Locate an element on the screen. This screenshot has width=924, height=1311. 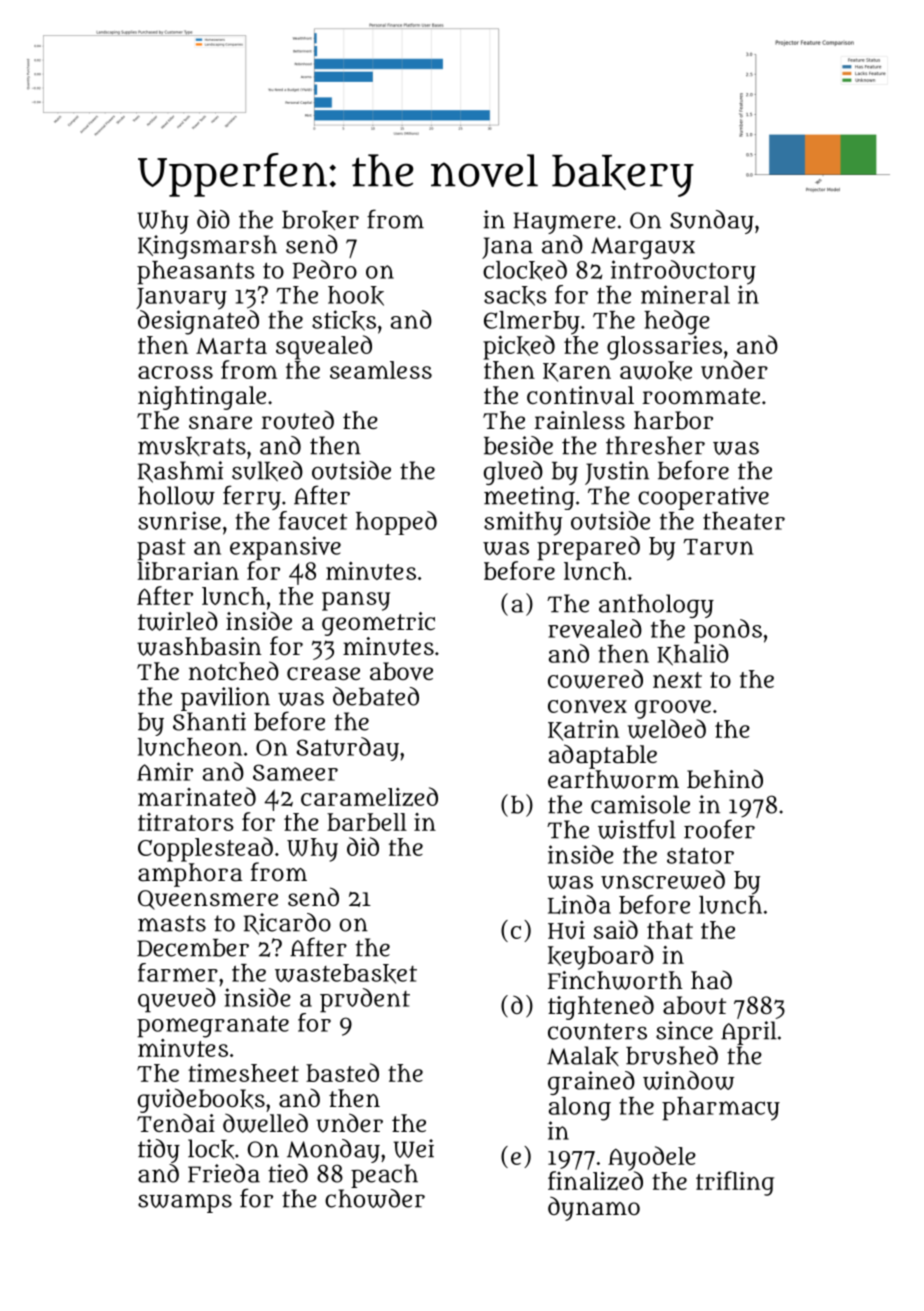
cooperative is located at coordinates (703, 498).
